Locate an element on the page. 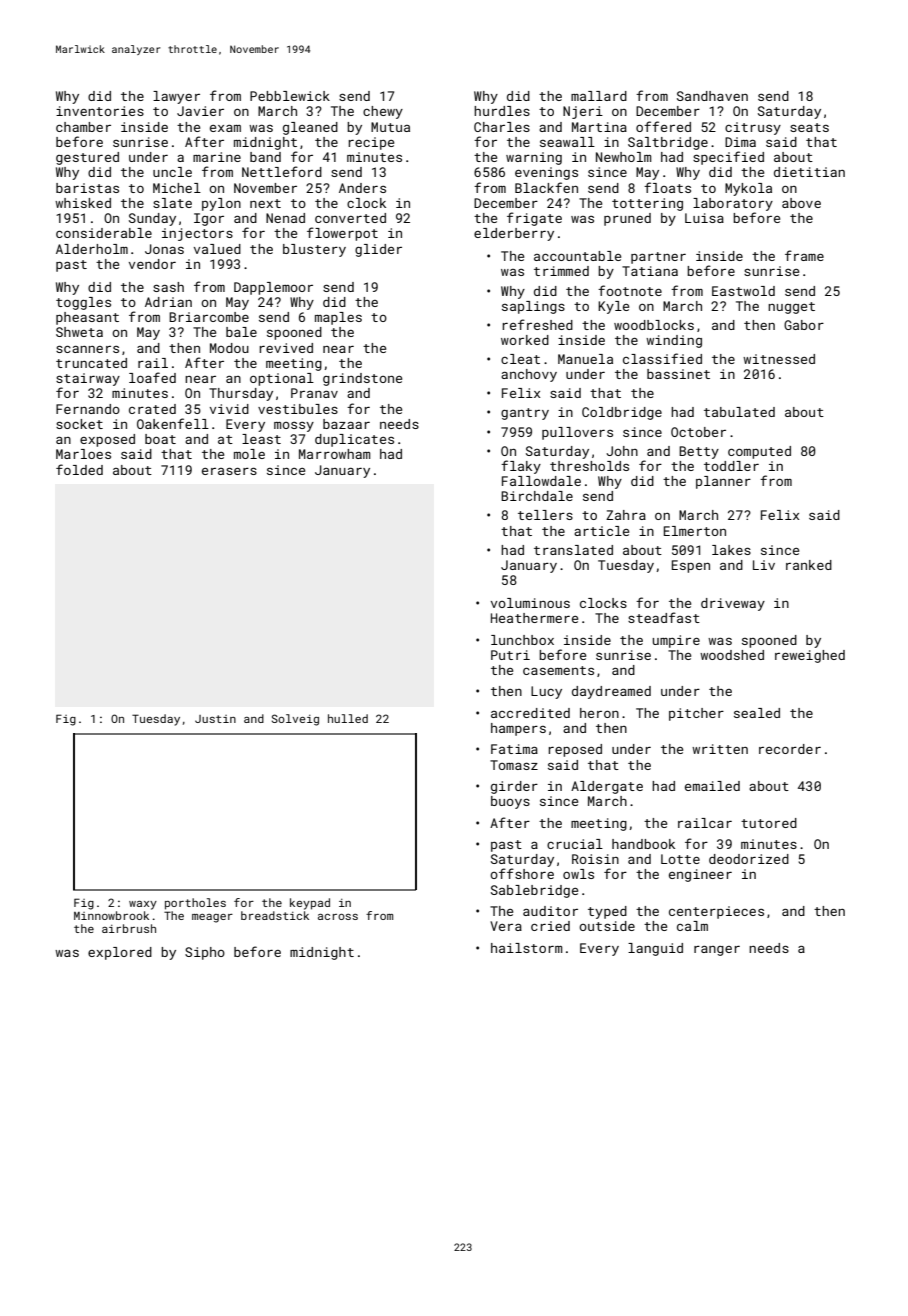 The image size is (908, 1316). woodshed is located at coordinates (732, 655).
